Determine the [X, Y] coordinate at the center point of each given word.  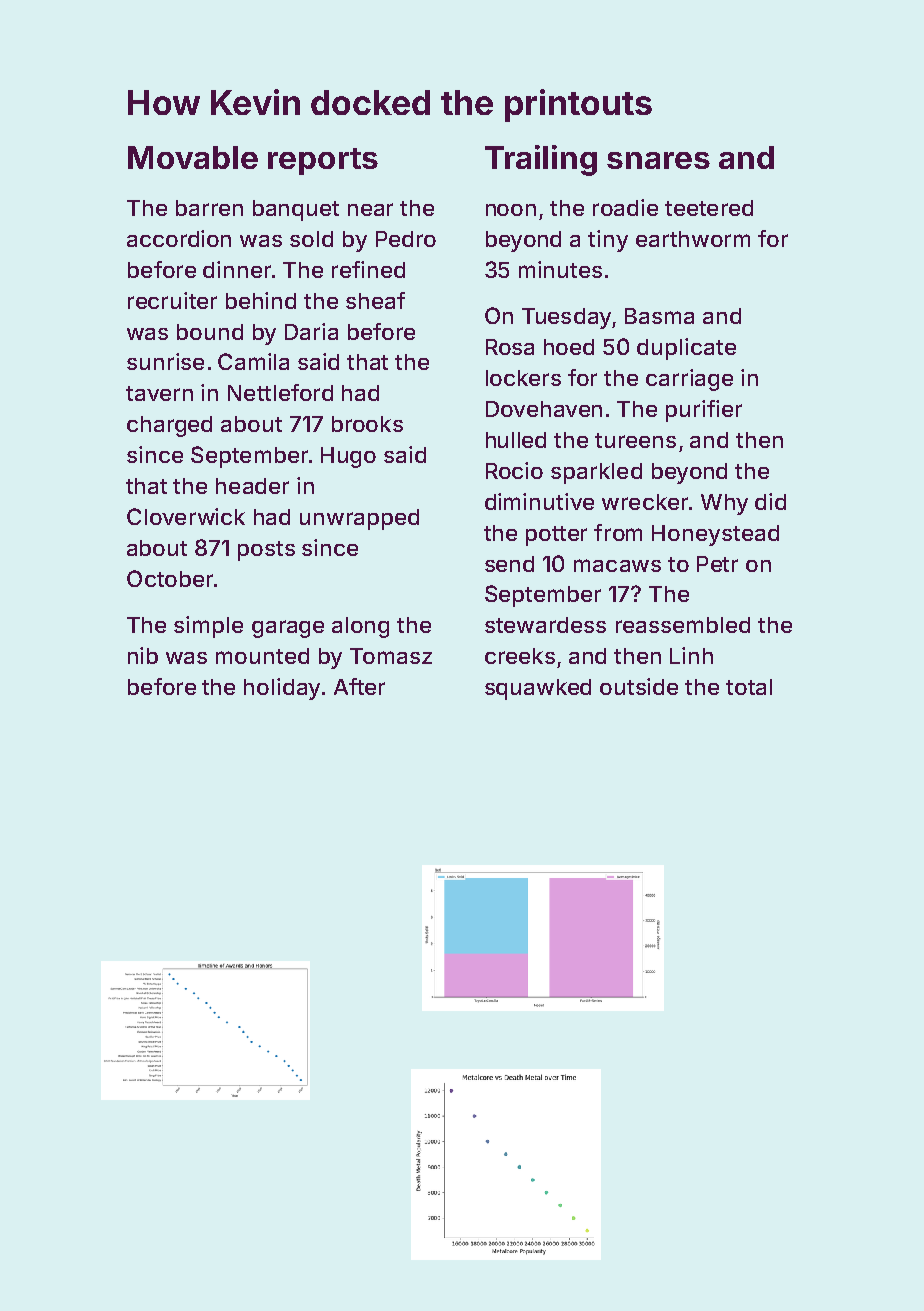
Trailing [541, 160]
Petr [717, 564]
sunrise [165, 361]
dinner [237, 269]
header [252, 486]
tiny [608, 241]
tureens [635, 440]
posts [266, 551]
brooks [367, 424]
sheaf [375, 300]
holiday [282, 689]
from [618, 532]
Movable [193, 157]
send [509, 564]
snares [658, 160]
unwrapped [359, 519]
